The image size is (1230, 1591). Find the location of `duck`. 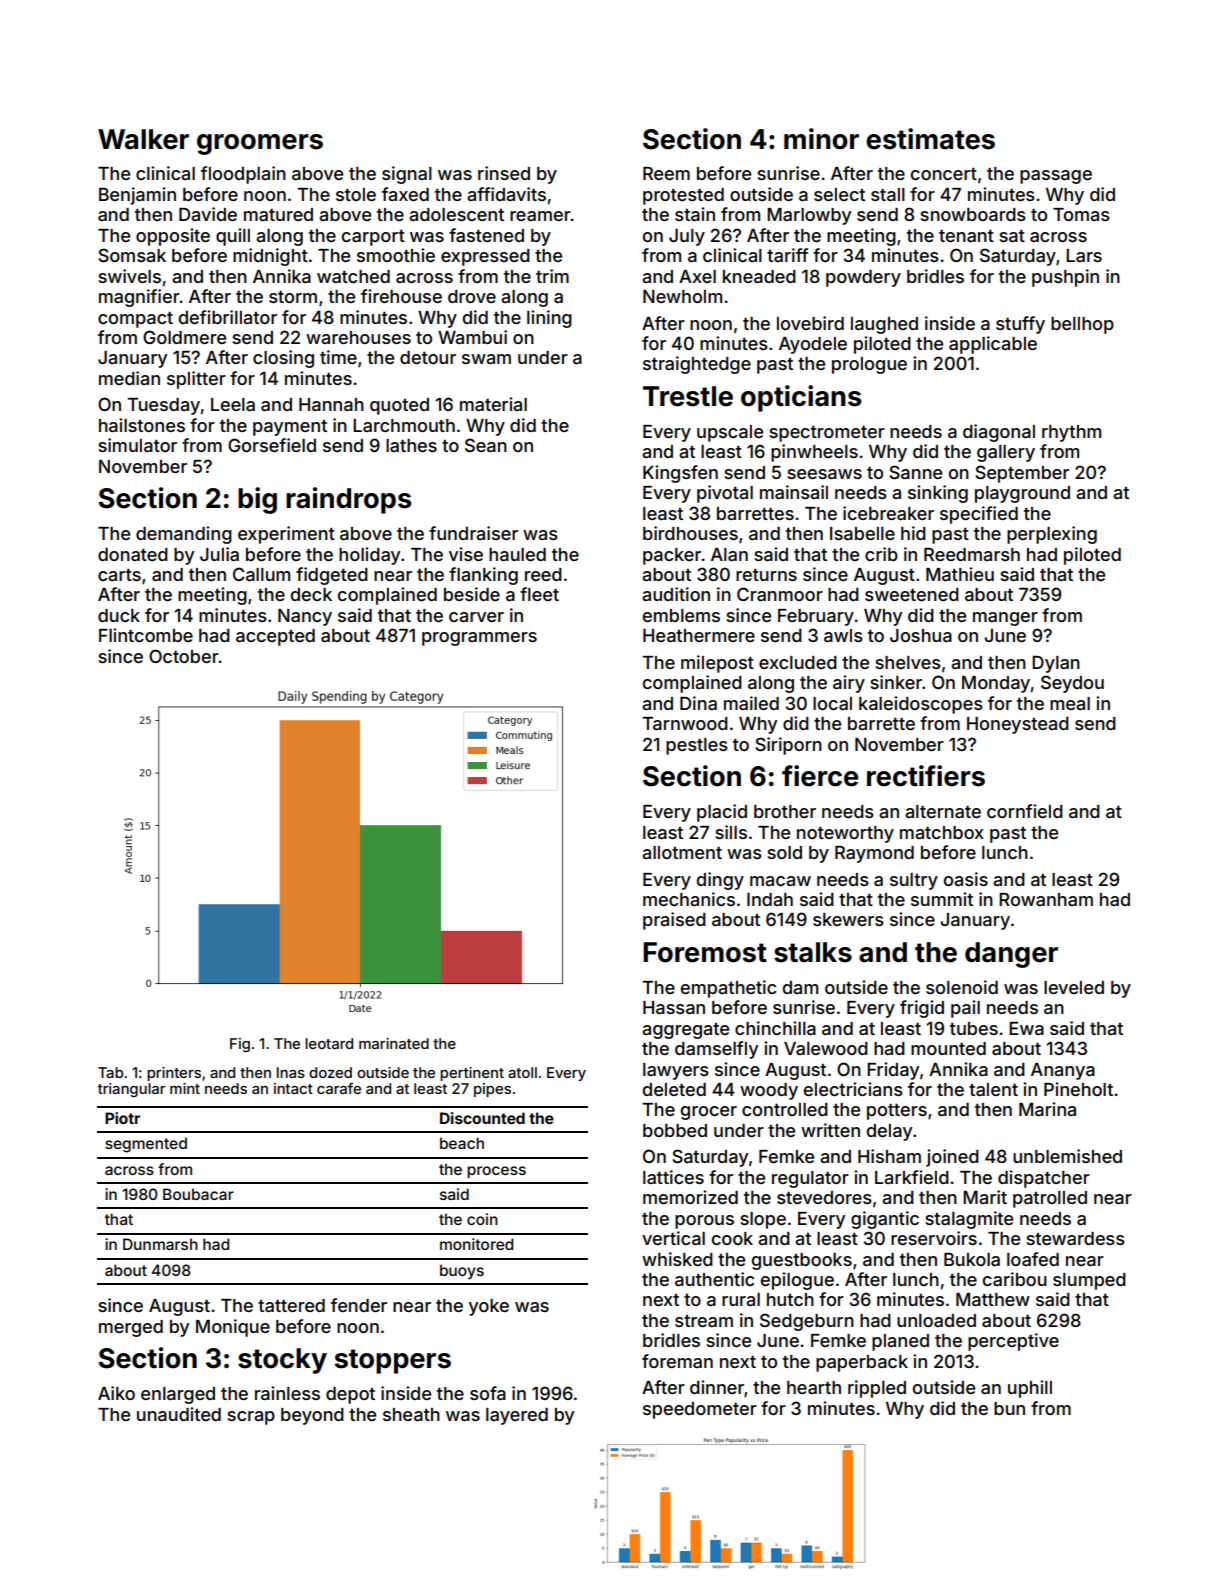

duck is located at coordinates (119, 615).
